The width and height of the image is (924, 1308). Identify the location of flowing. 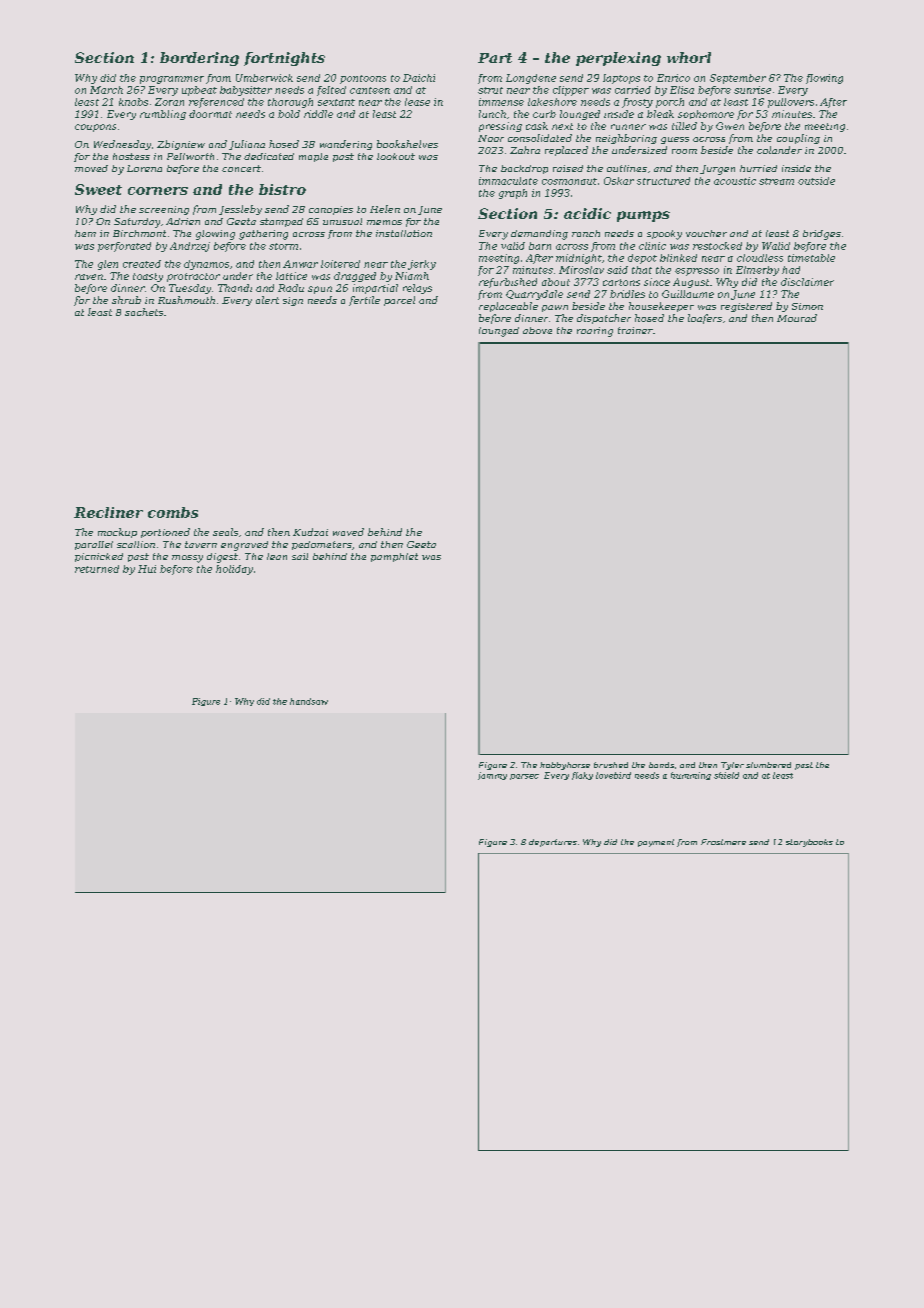
(824, 79).
